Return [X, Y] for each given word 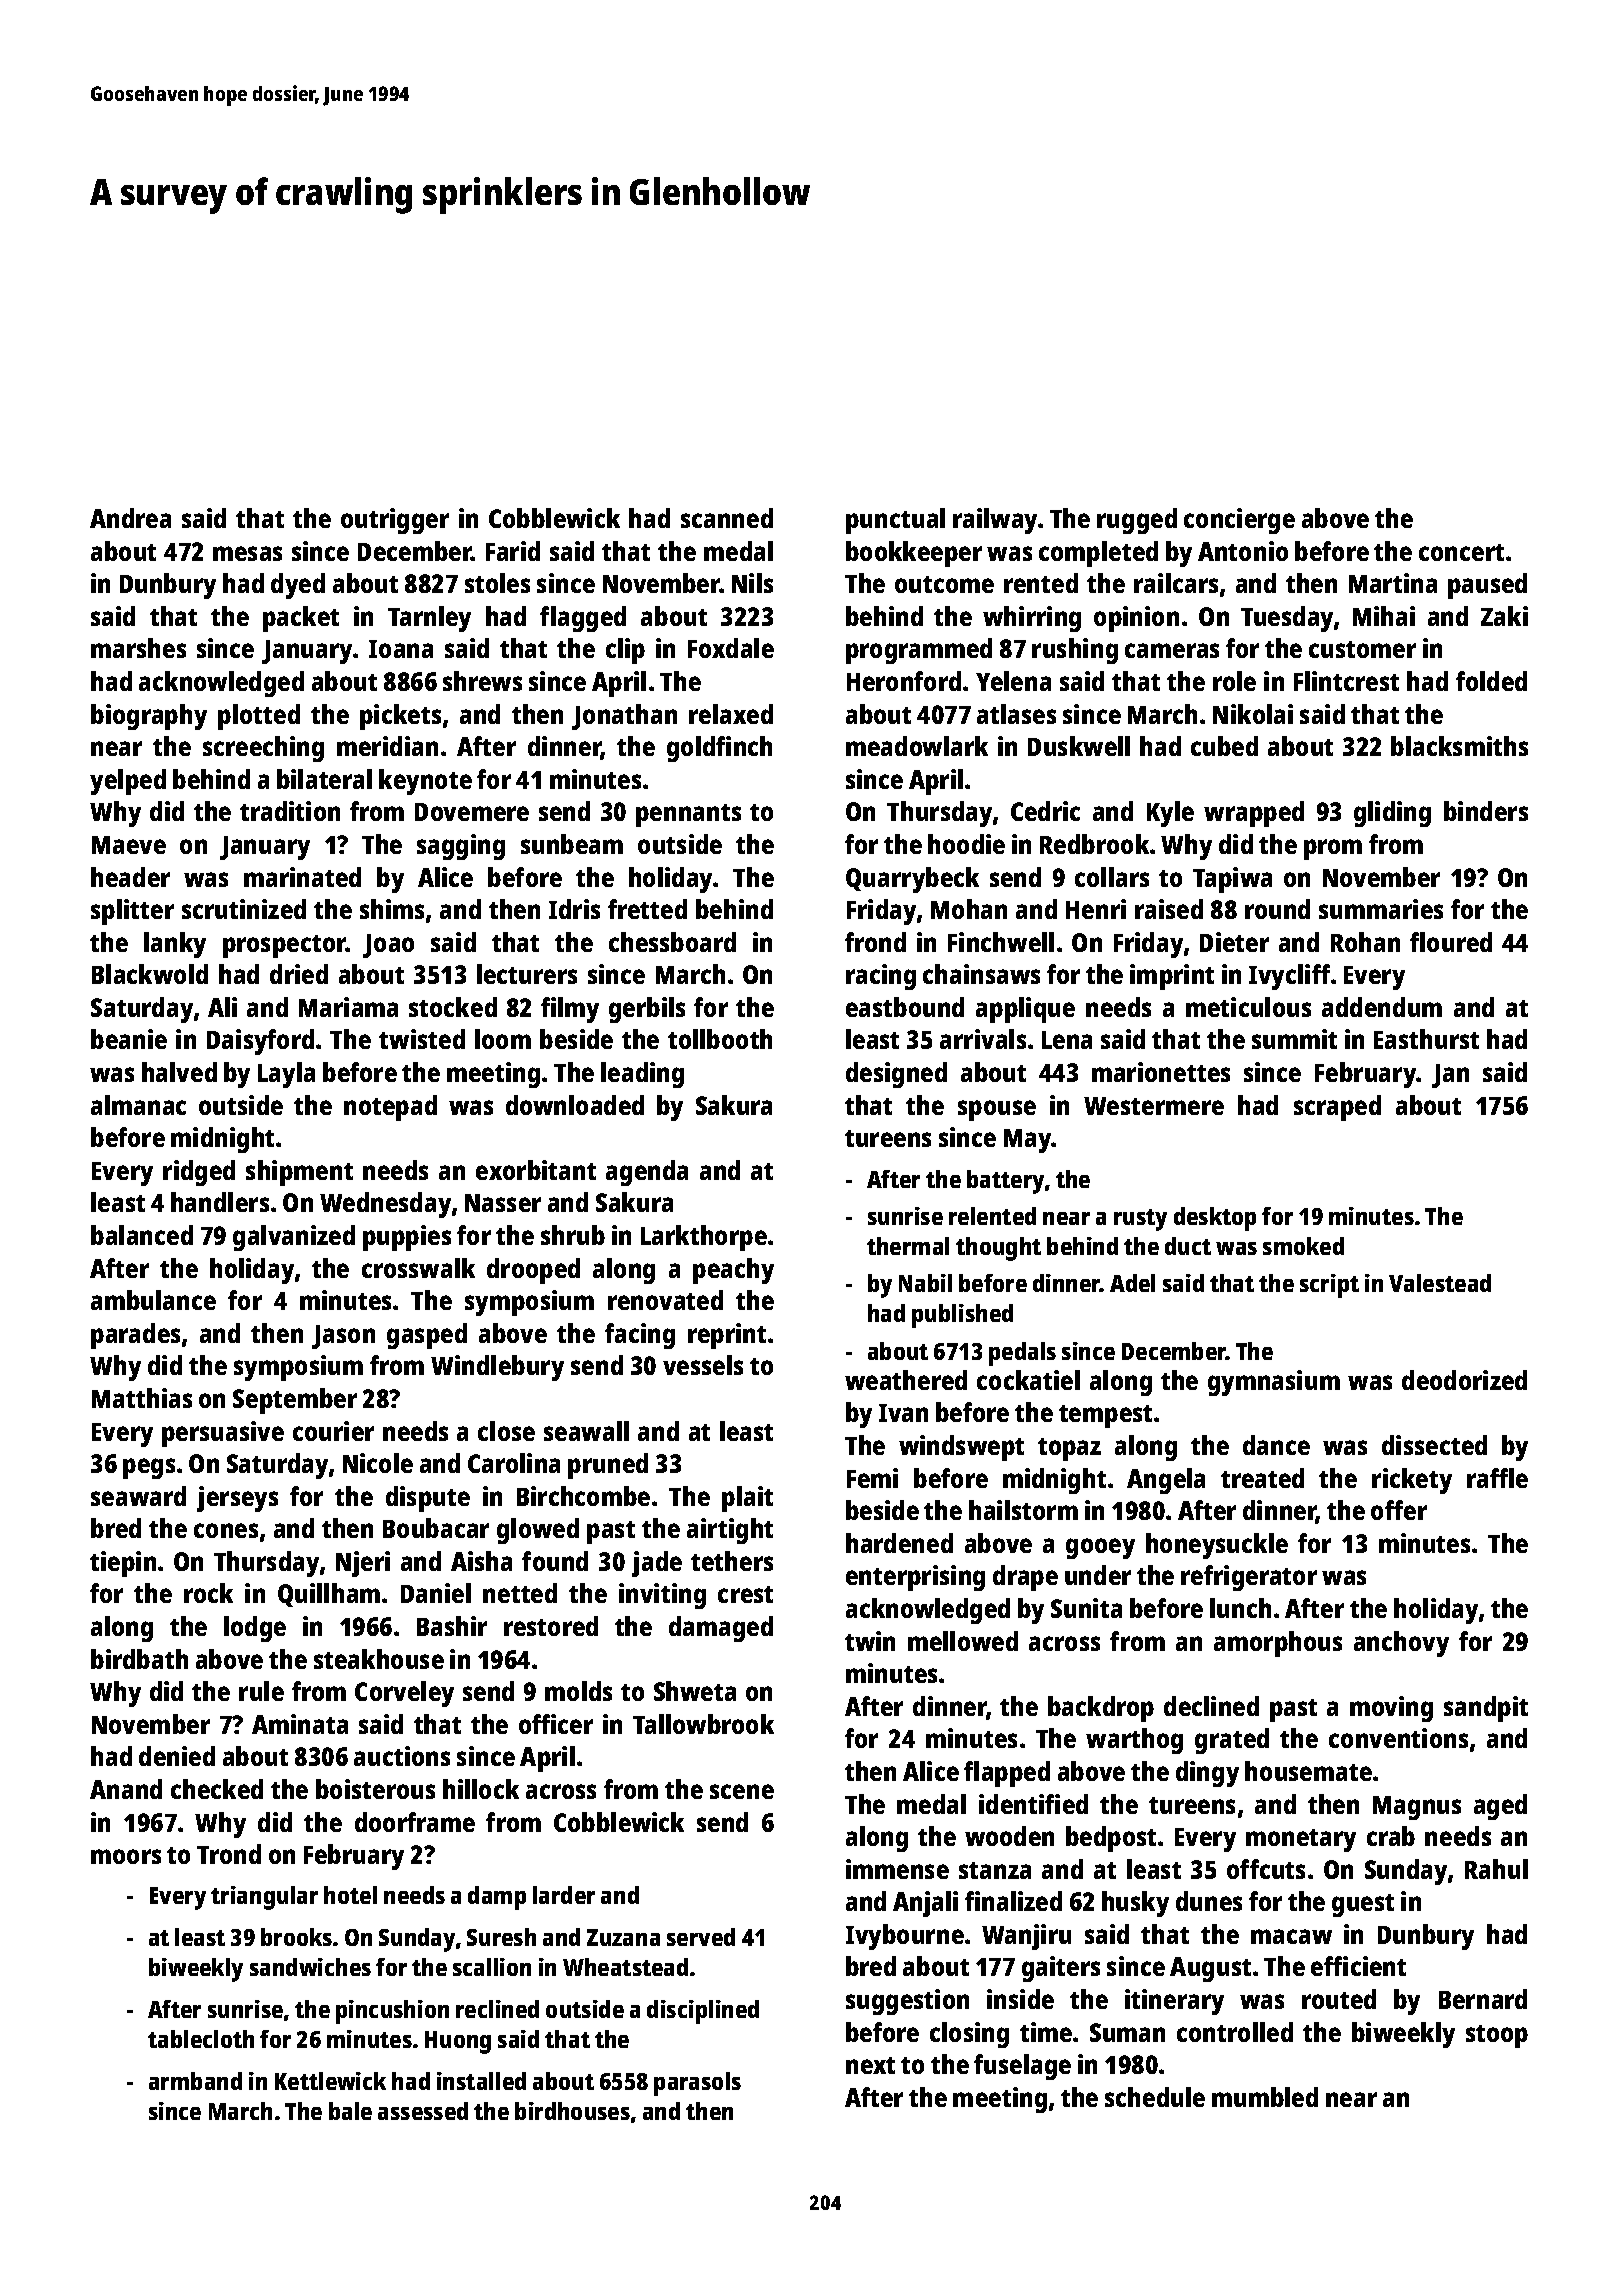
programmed [919, 651]
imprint [1172, 977]
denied [177, 1756]
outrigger [395, 521]
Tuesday [1287, 619]
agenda [647, 1173]
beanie [129, 1039]
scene [742, 1791]
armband [195, 2081]
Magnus [1417, 1808]
